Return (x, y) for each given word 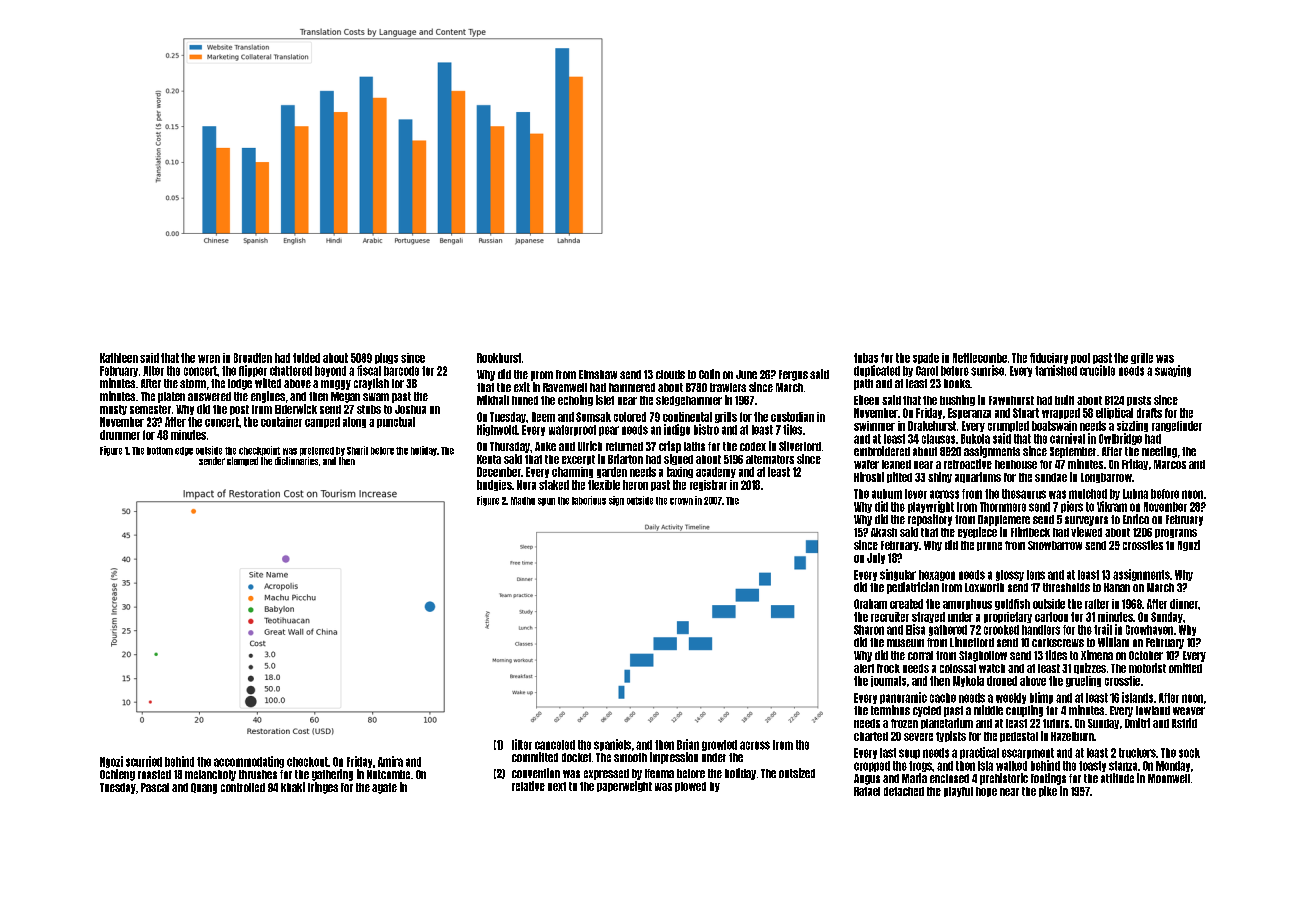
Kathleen (119, 358)
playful (958, 792)
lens (1036, 575)
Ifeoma (659, 773)
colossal (958, 668)
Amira (390, 761)
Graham (870, 604)
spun (546, 502)
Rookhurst (499, 358)
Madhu (523, 501)
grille (1142, 358)
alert (864, 668)
